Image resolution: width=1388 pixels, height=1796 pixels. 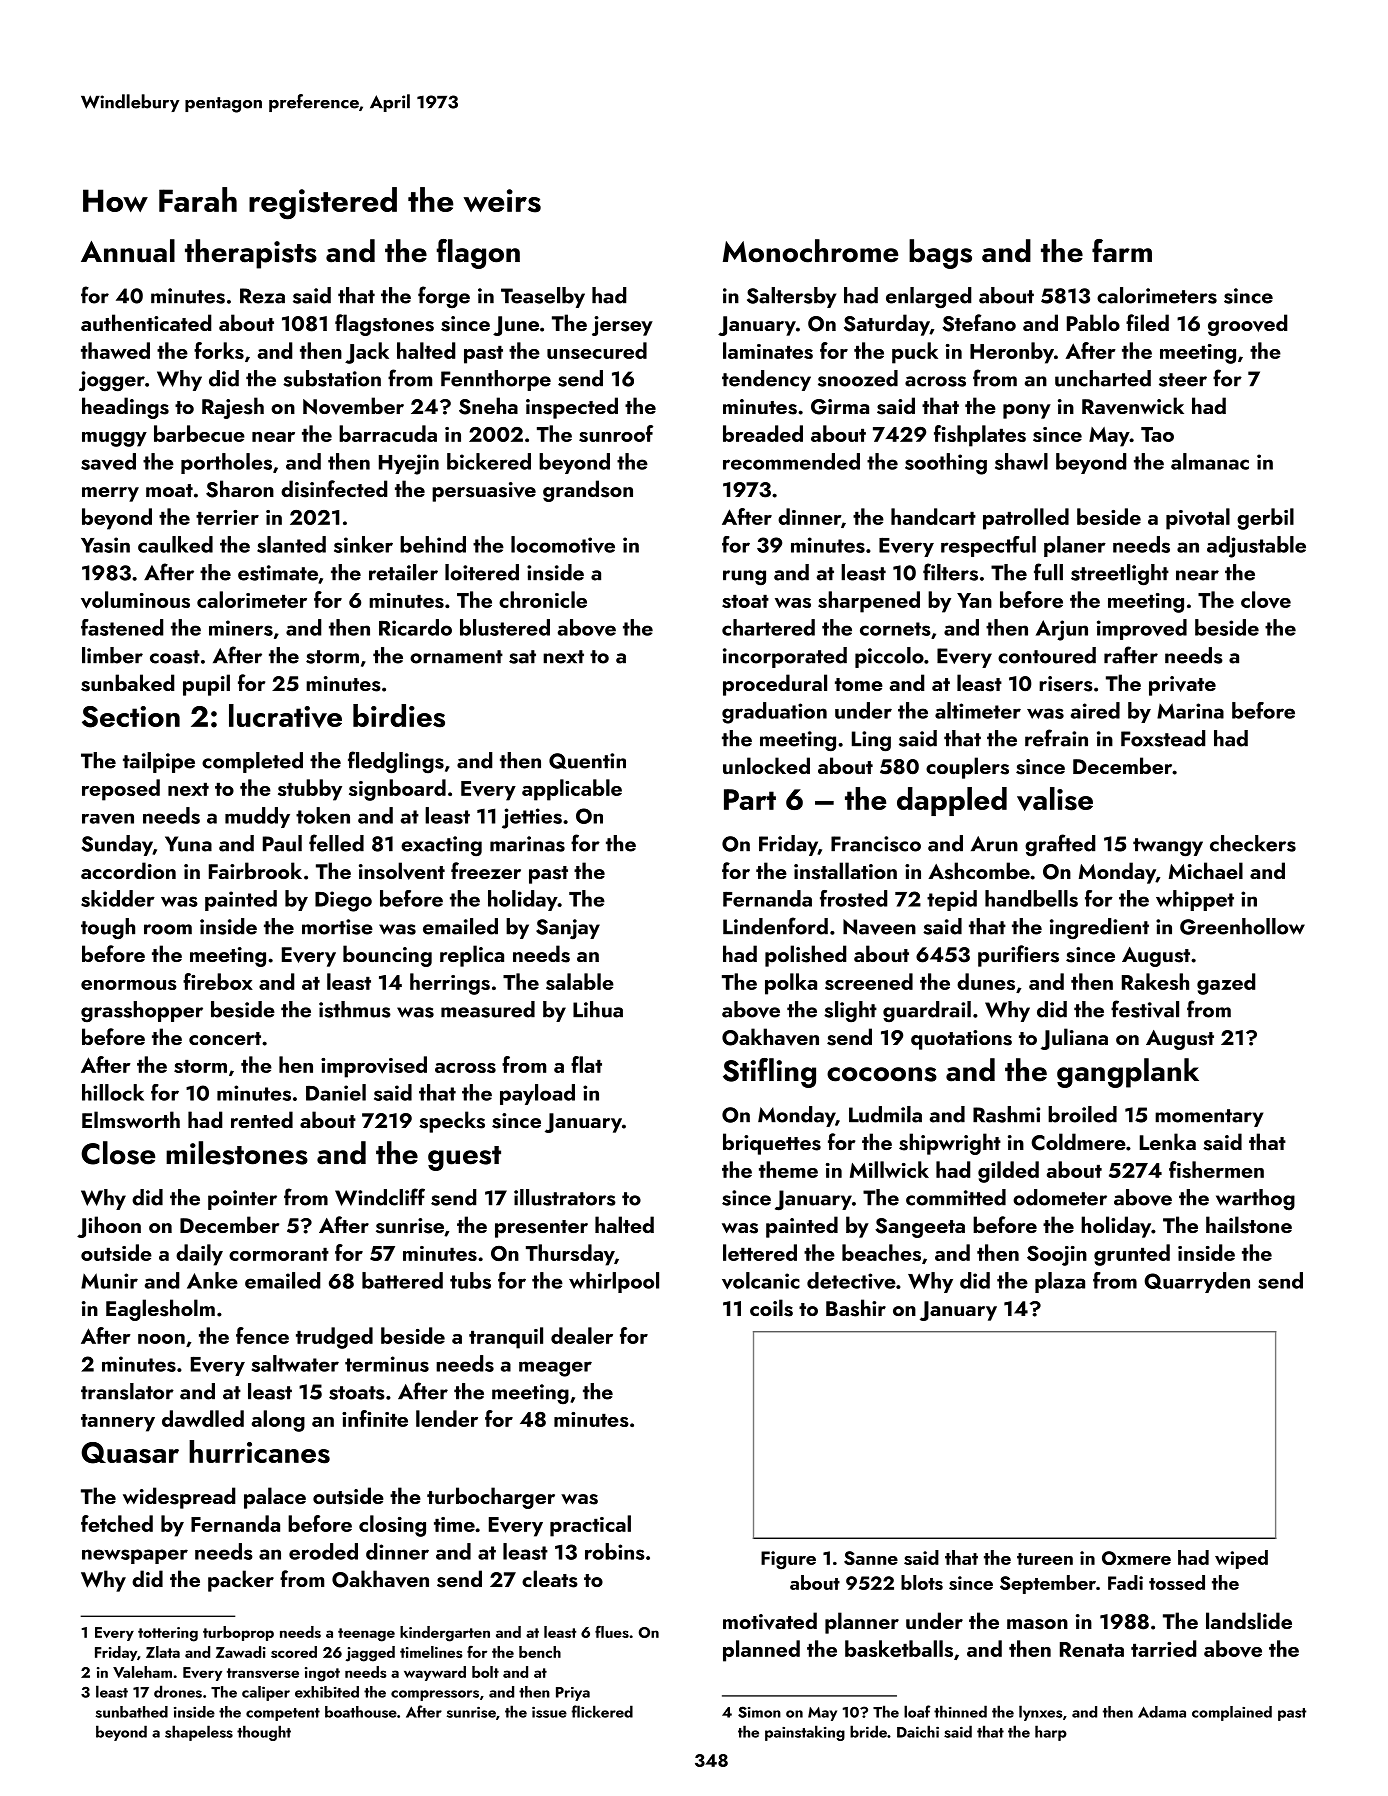 I want to click on Paul, so click(x=282, y=843).
